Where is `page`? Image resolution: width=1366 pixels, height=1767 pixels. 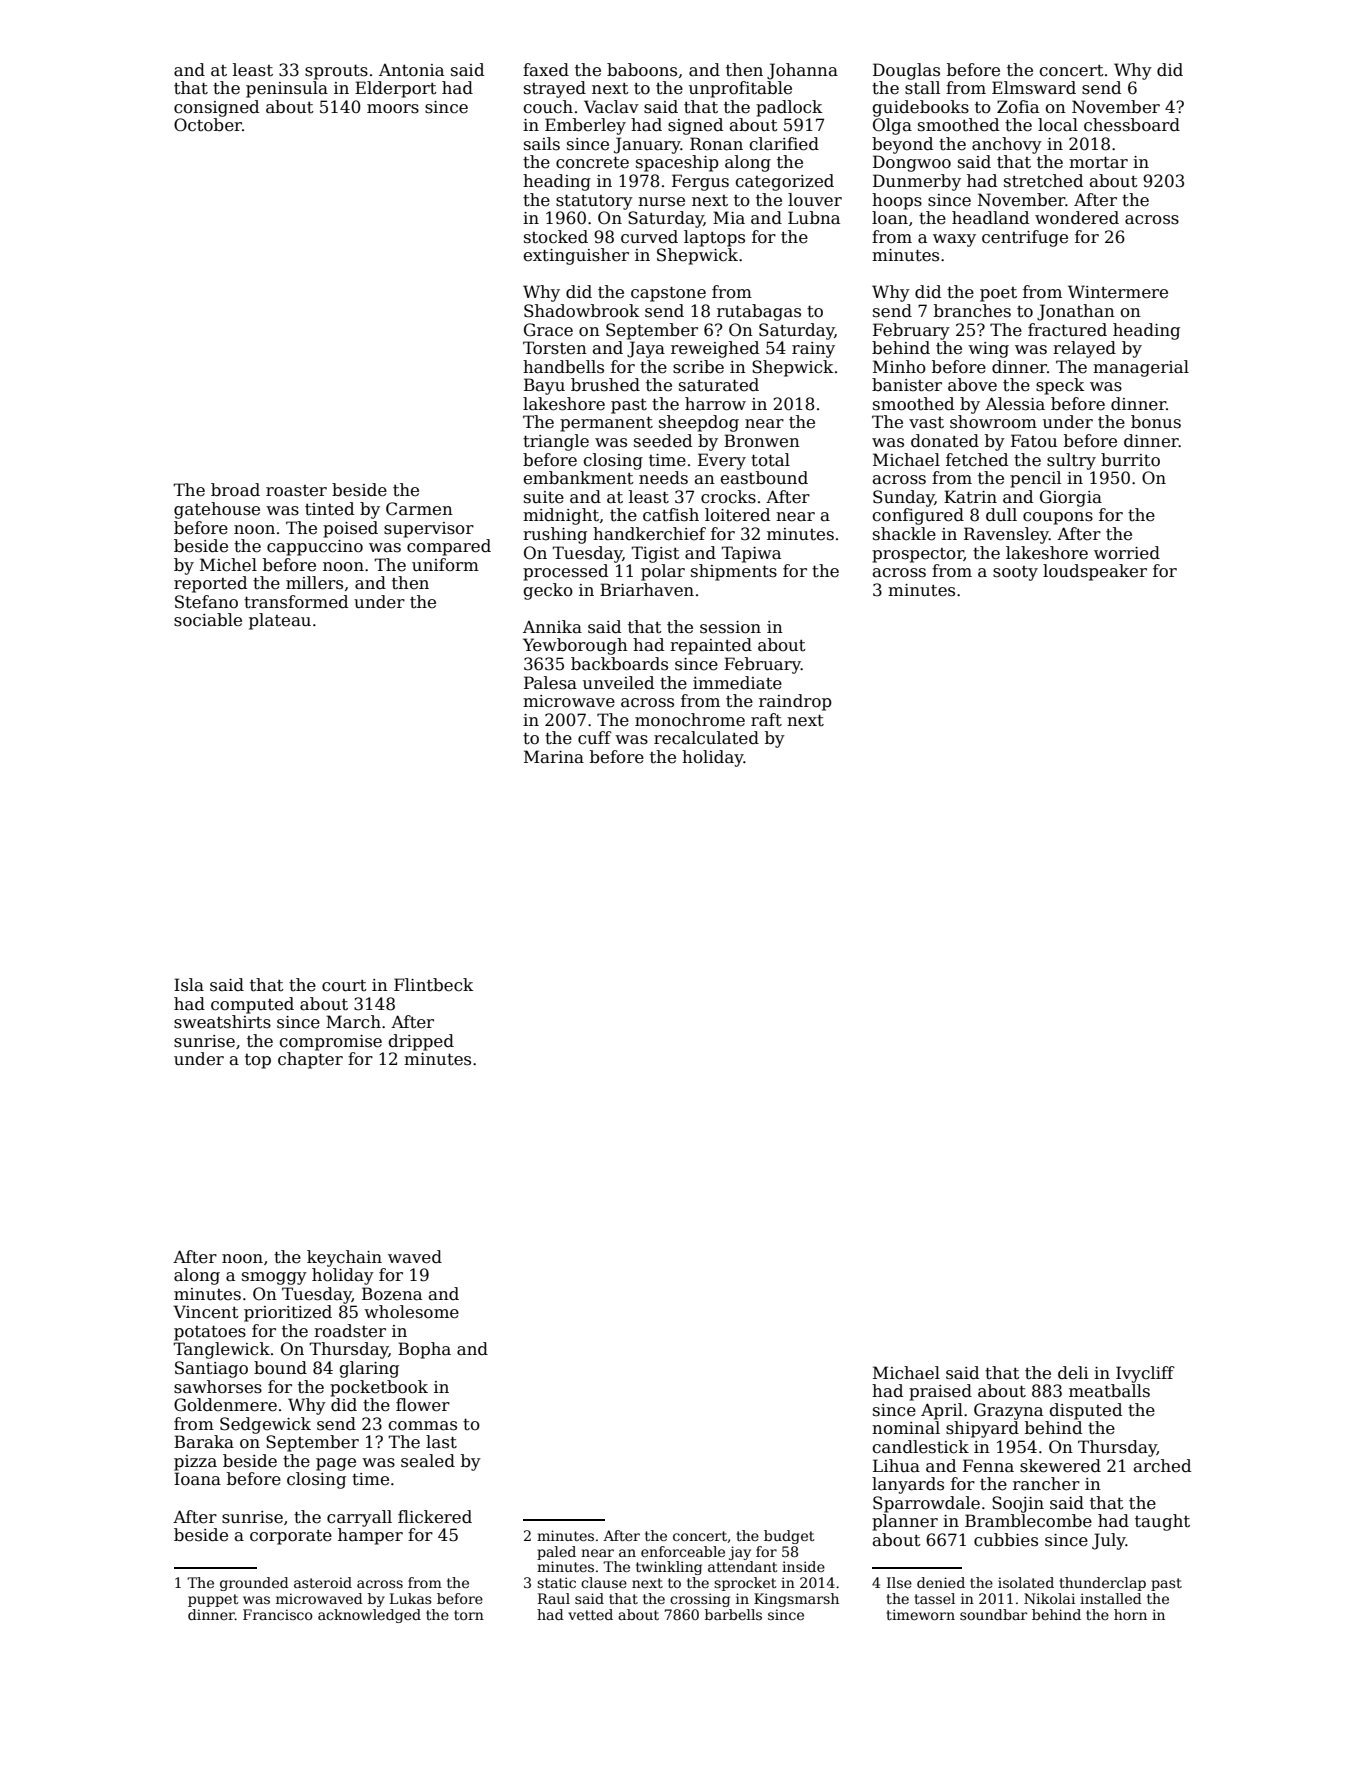
page is located at coordinates (336, 1464).
